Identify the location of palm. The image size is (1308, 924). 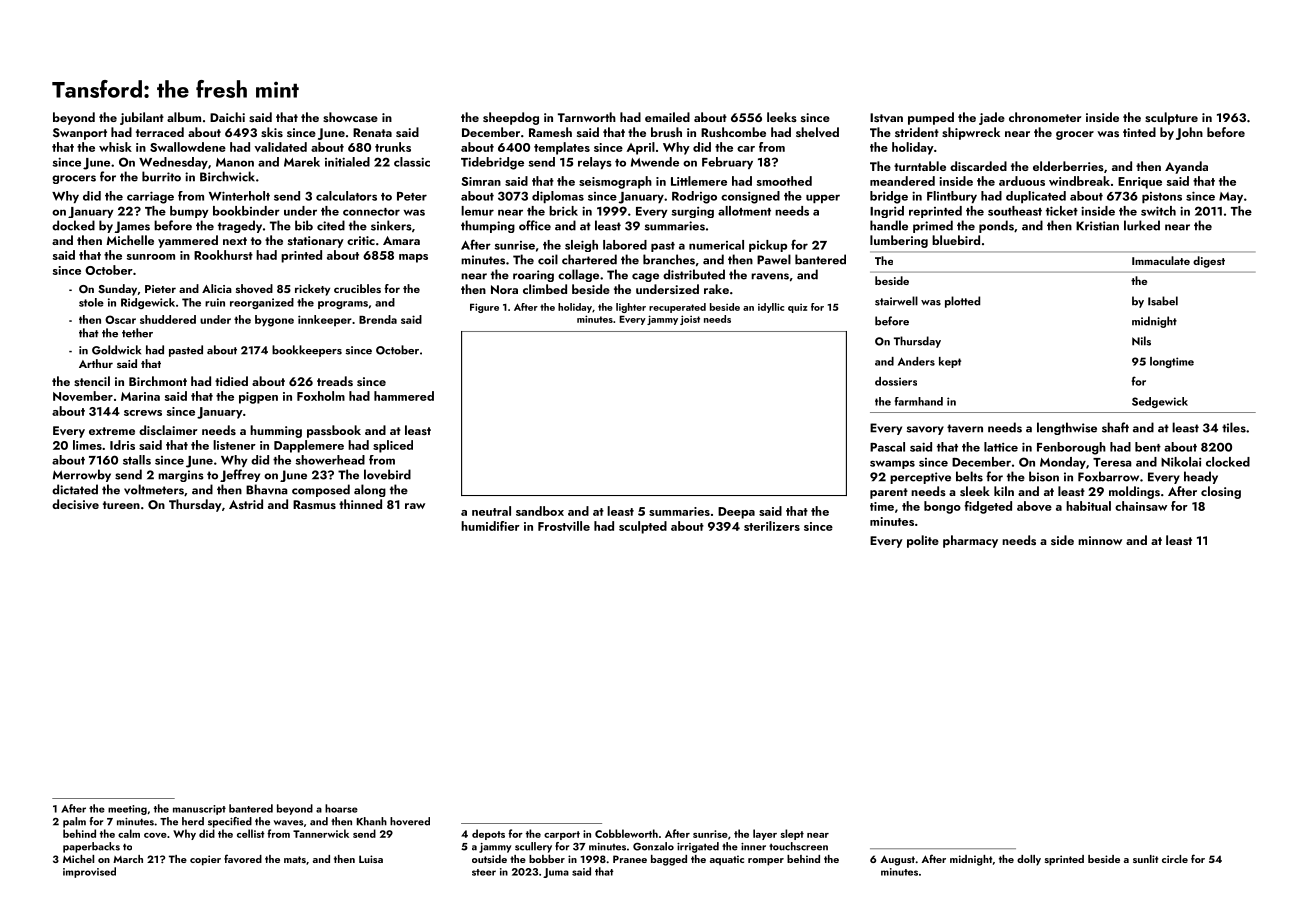
(74, 822).
